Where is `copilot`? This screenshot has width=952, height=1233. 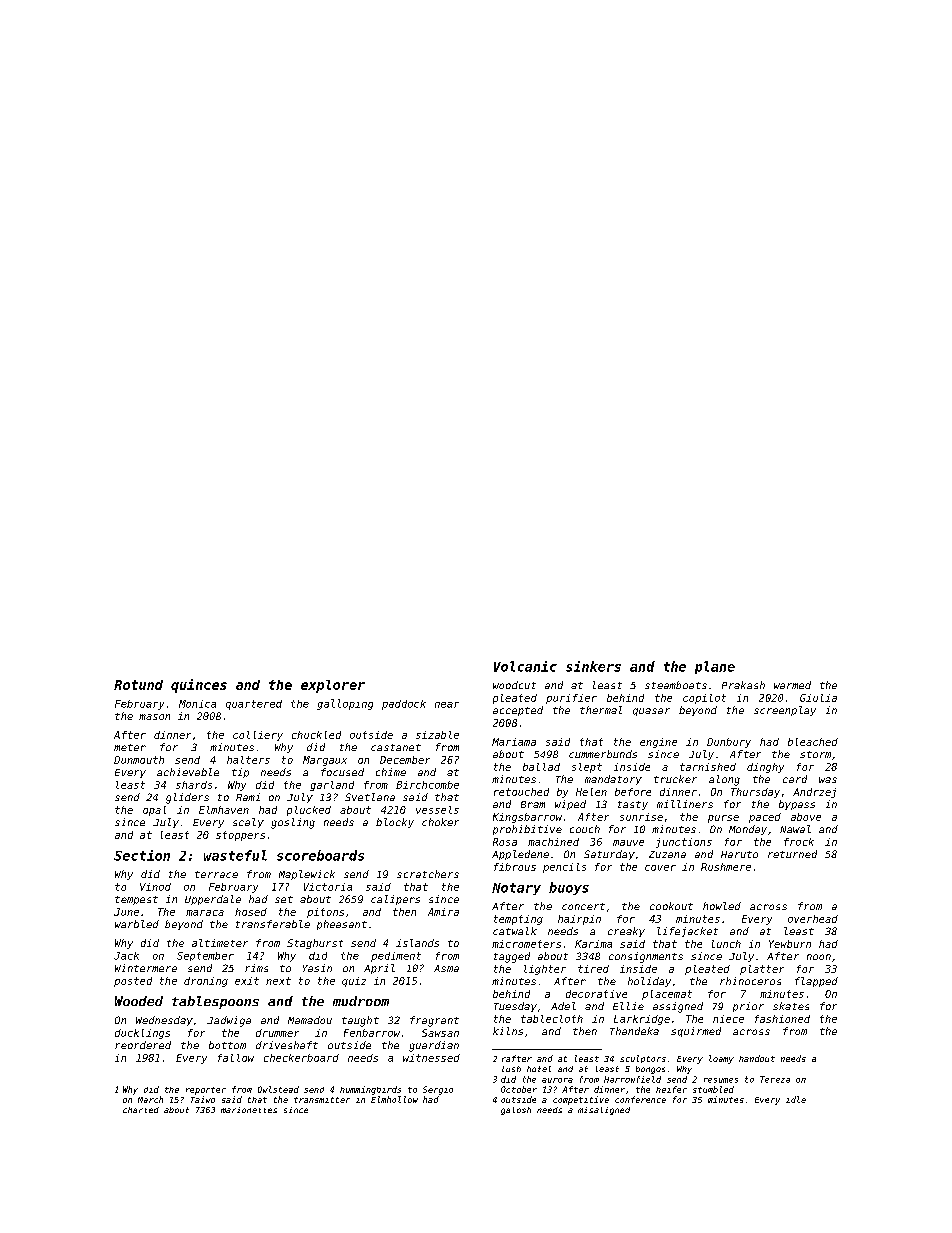
copilot is located at coordinates (704, 699).
